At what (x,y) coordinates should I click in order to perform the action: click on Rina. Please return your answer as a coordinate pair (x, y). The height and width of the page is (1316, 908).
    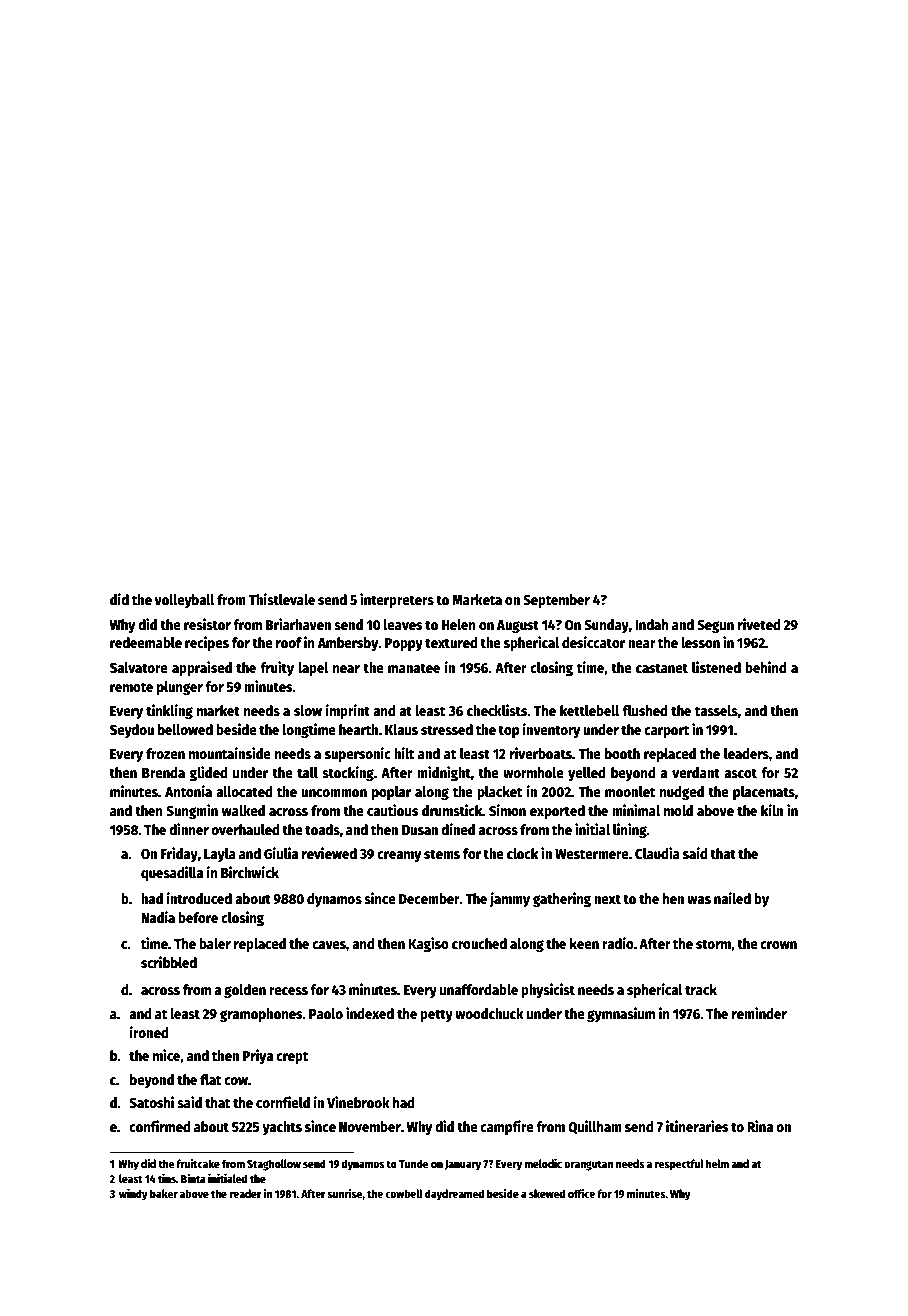
    Looking at the image, I should click on (760, 1126).
